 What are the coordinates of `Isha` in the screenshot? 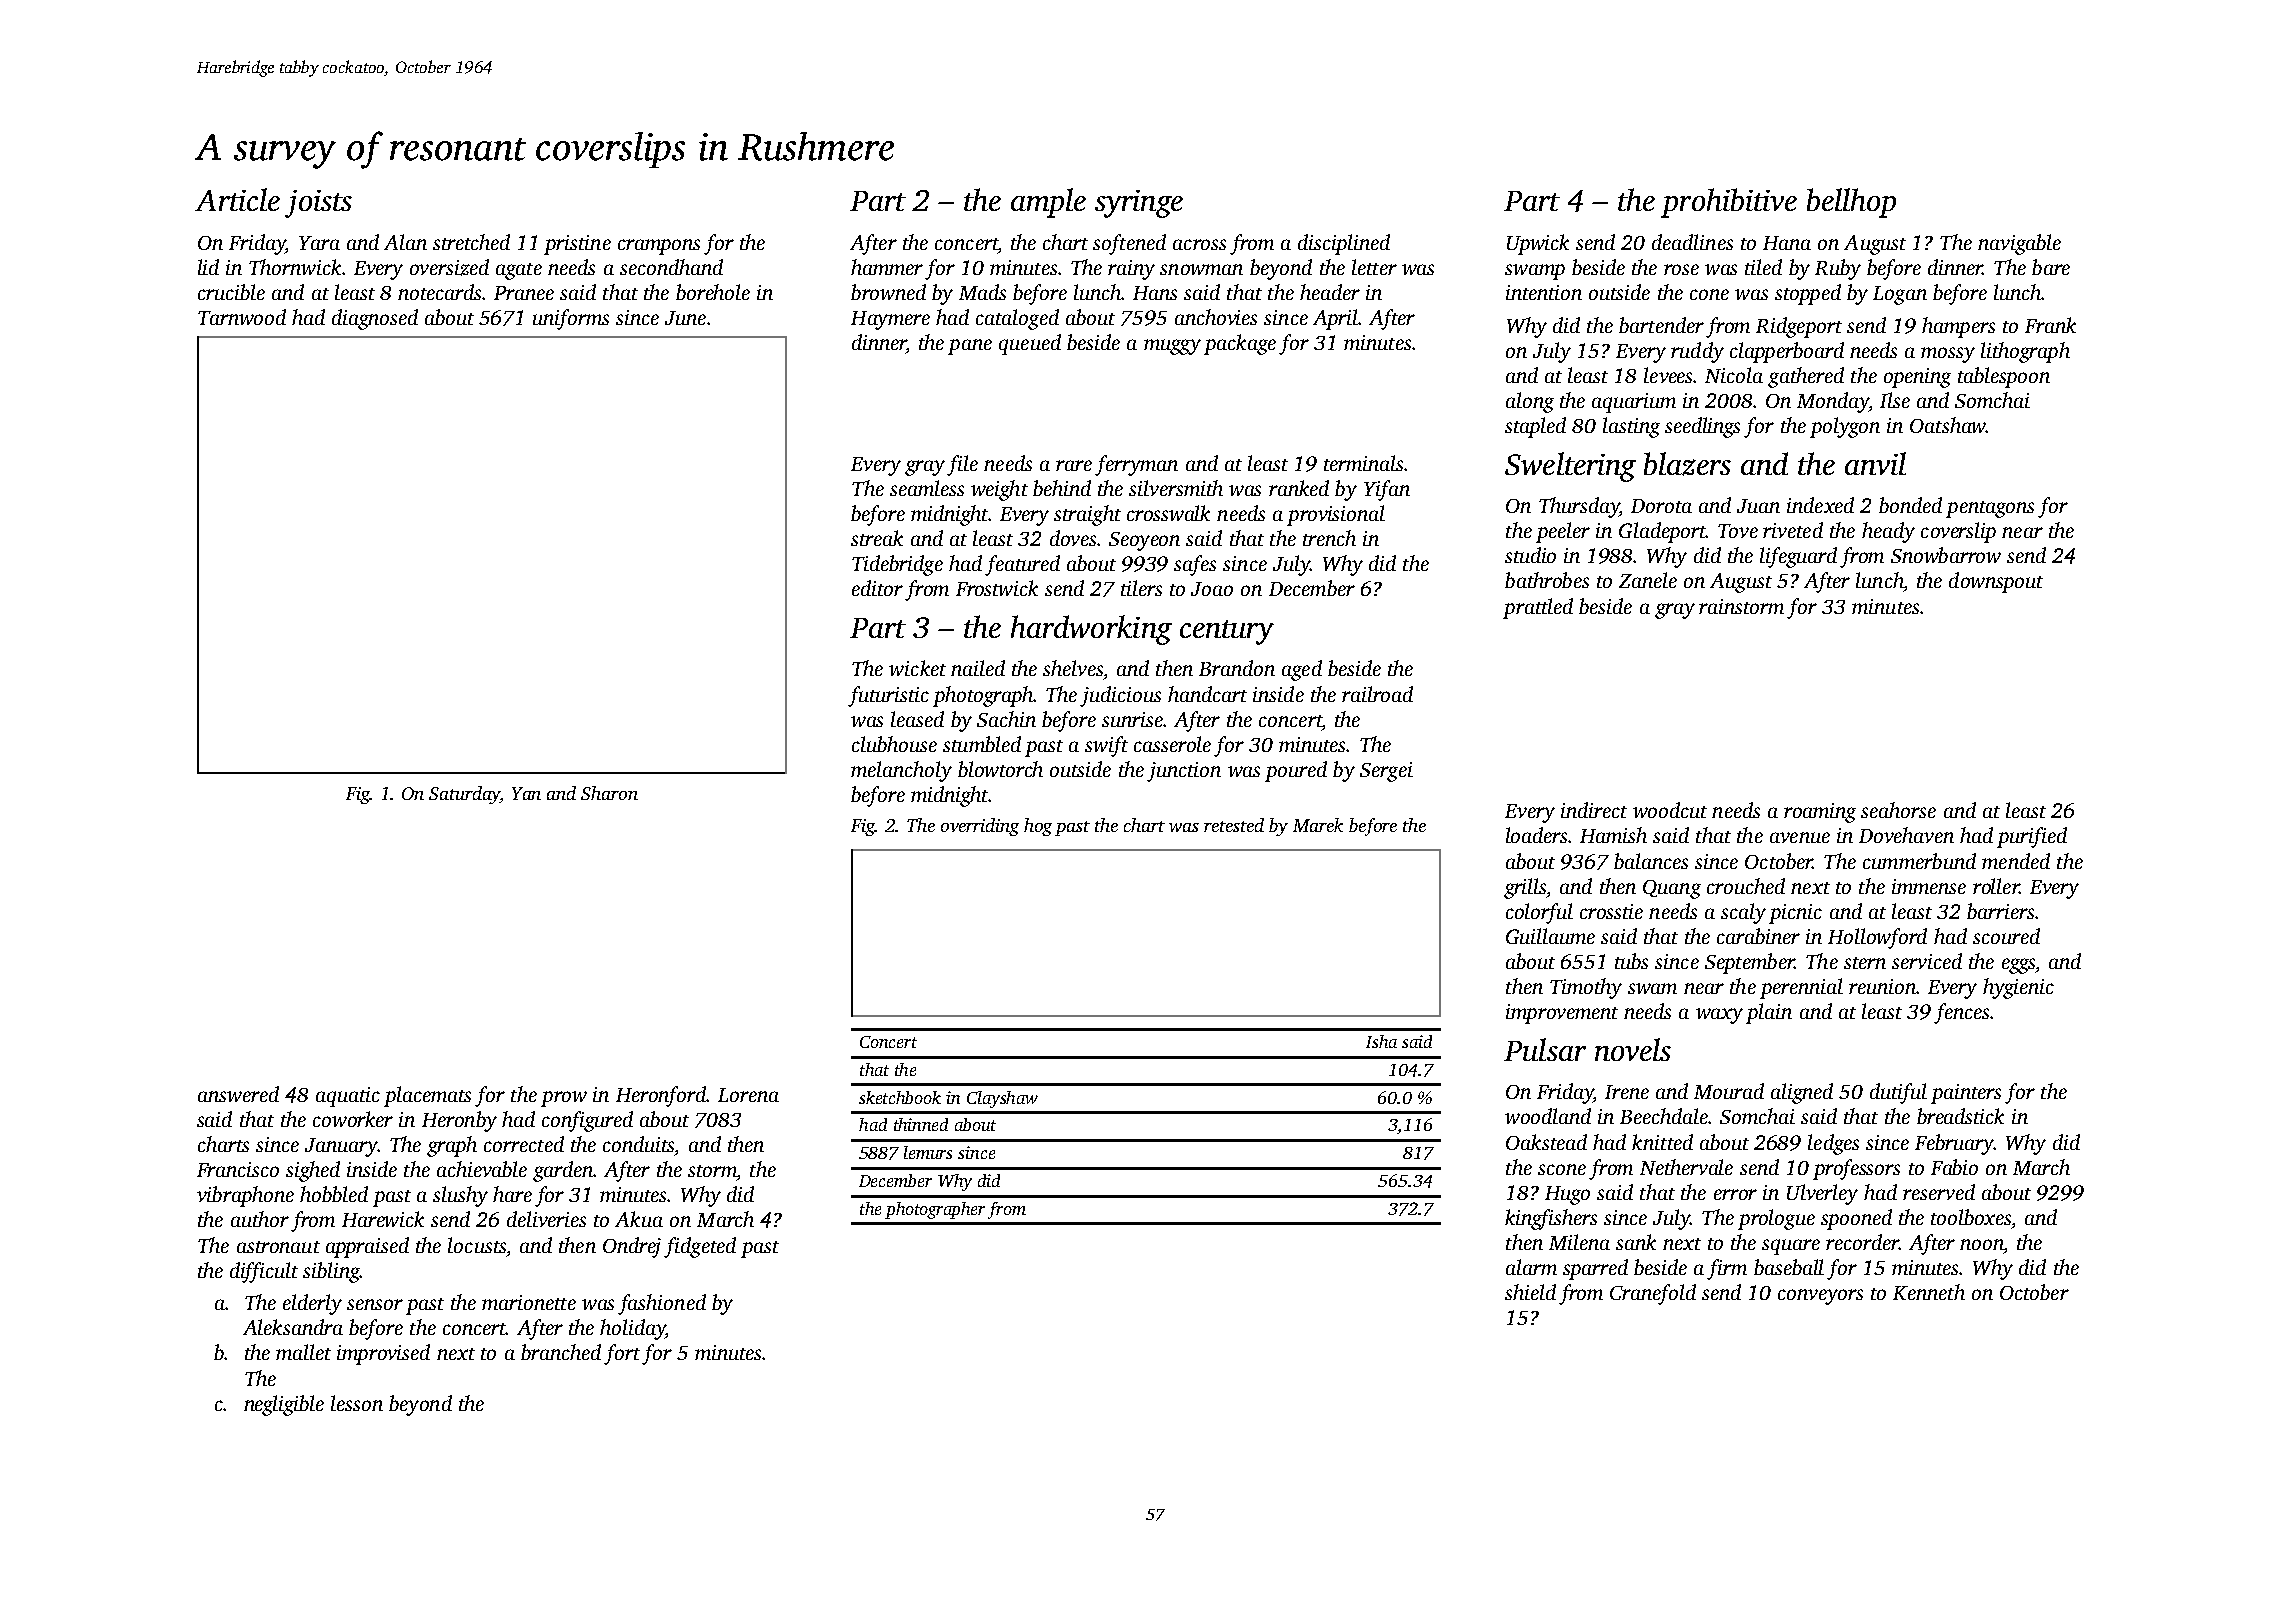 It's located at (1381, 1041).
